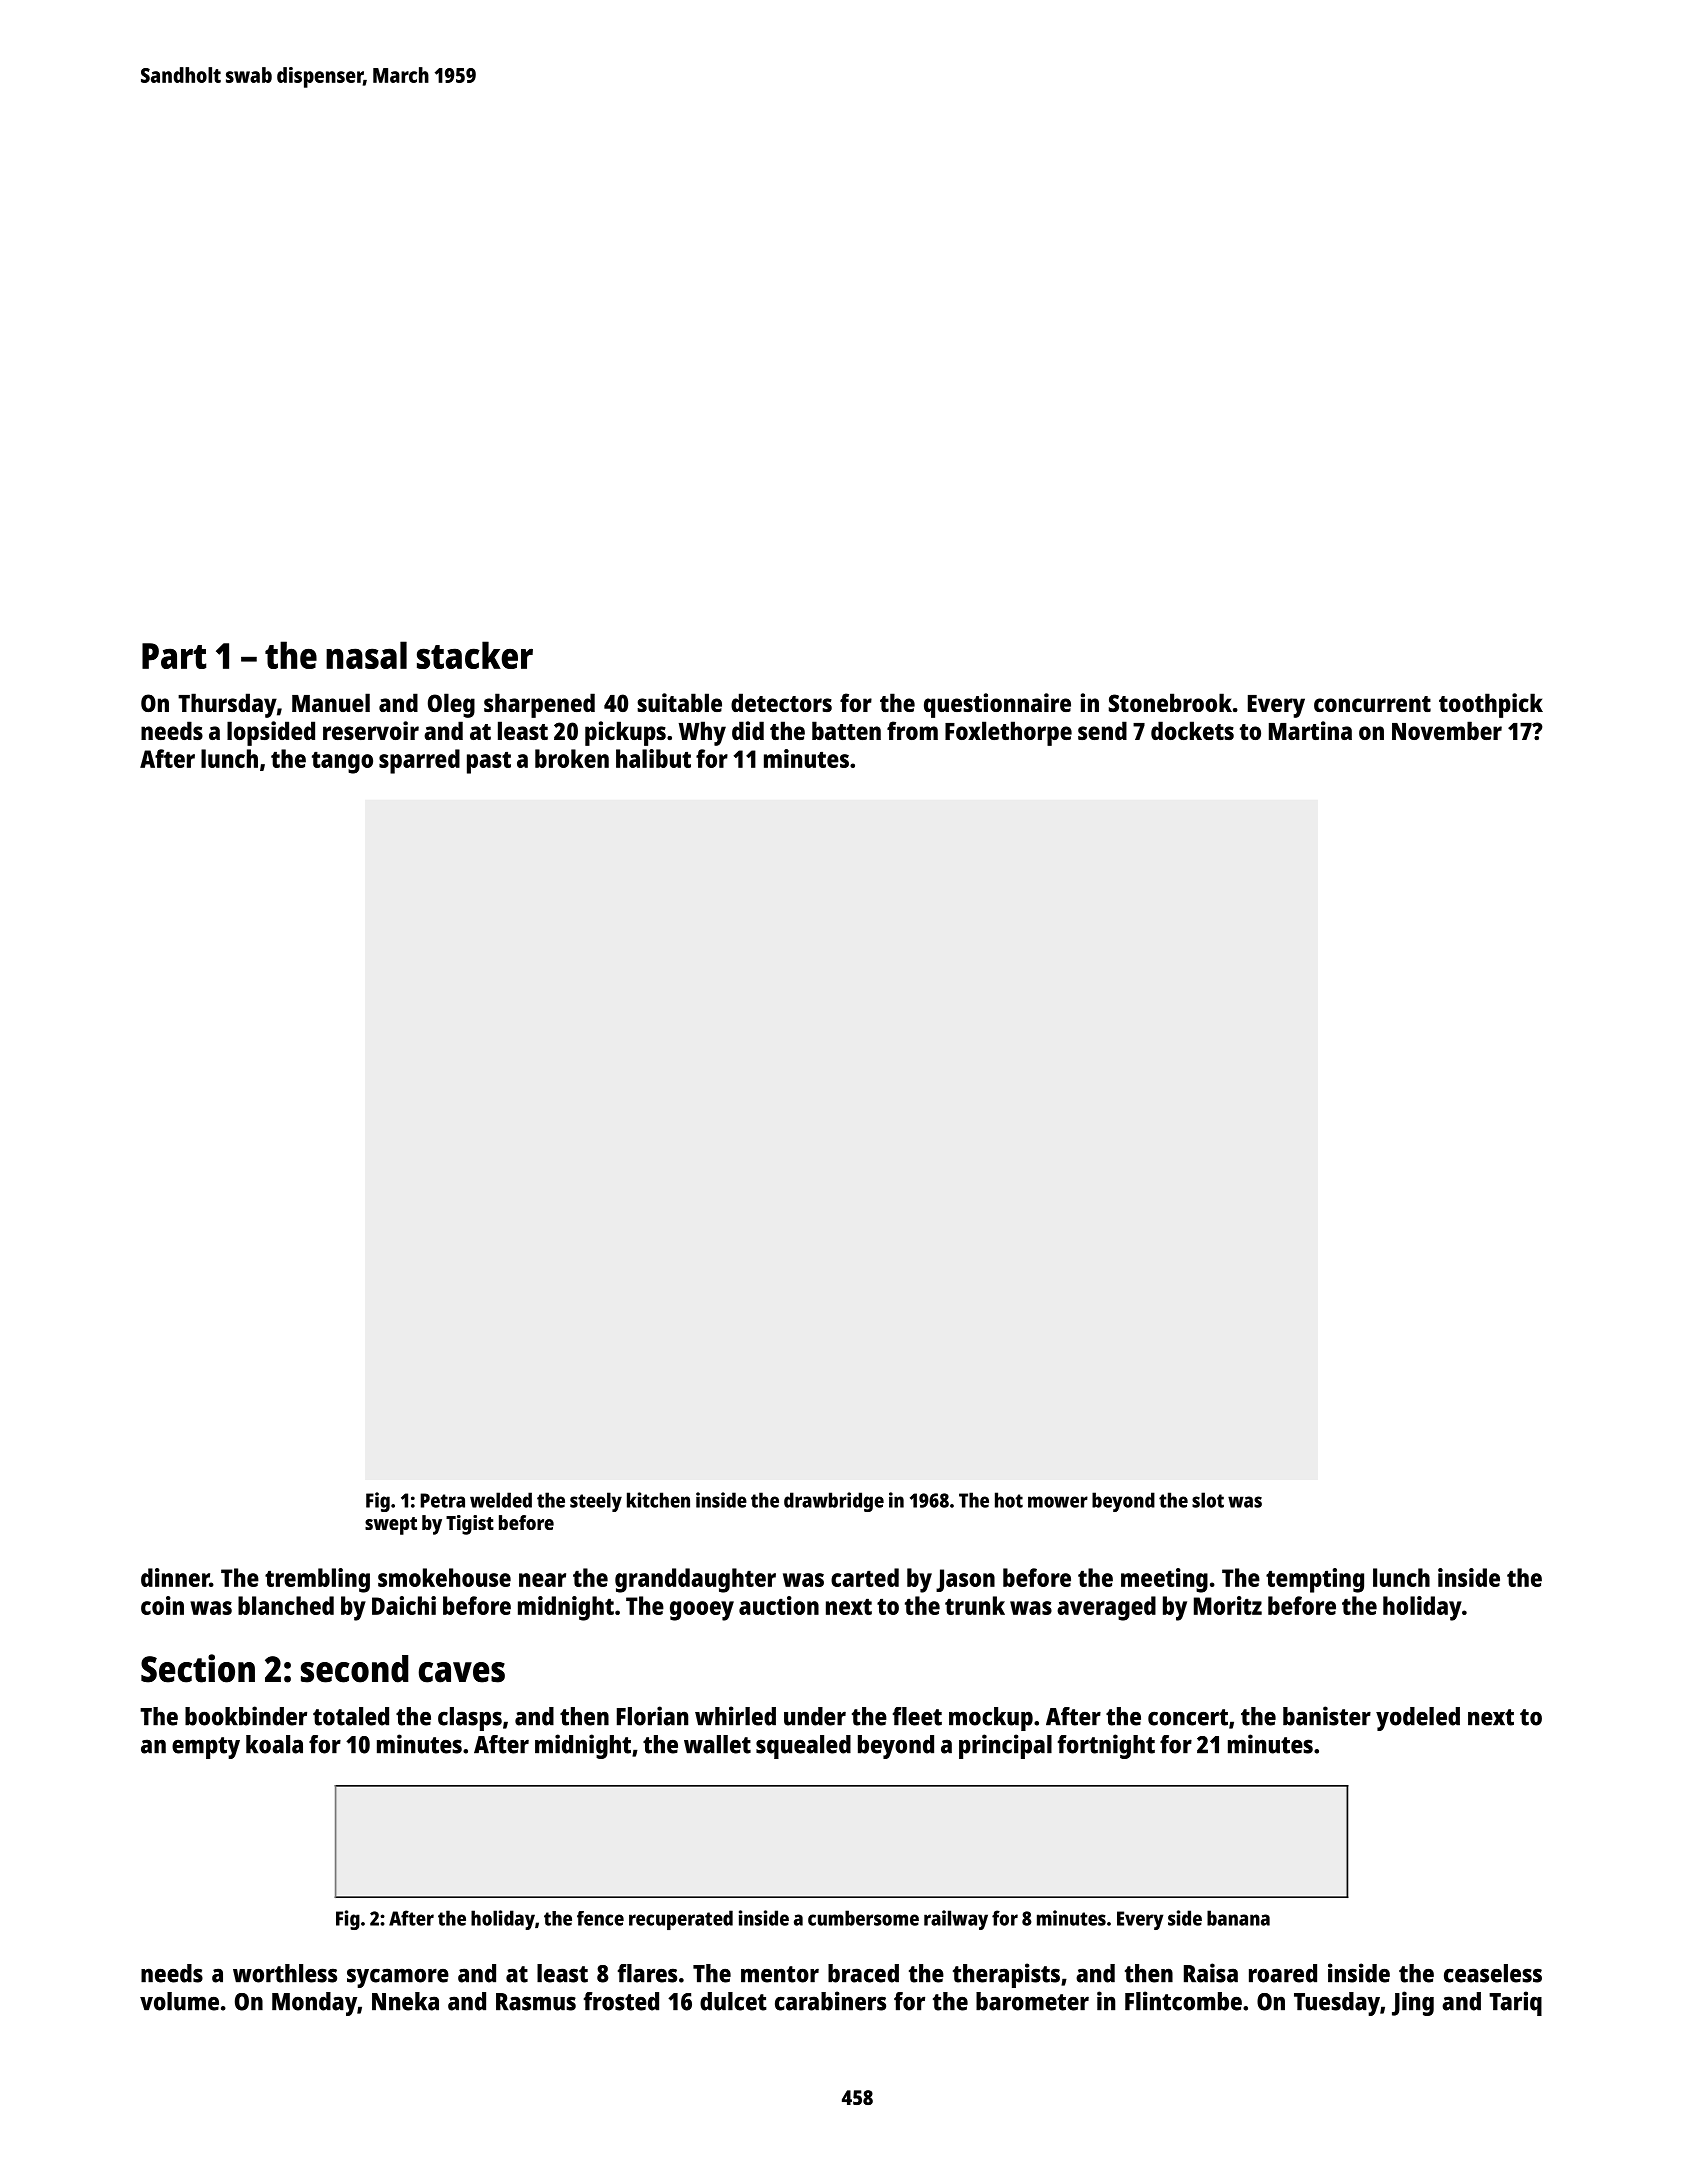 The image size is (1683, 2178). What do you see at coordinates (342, 763) in the screenshot?
I see `tango` at bounding box center [342, 763].
